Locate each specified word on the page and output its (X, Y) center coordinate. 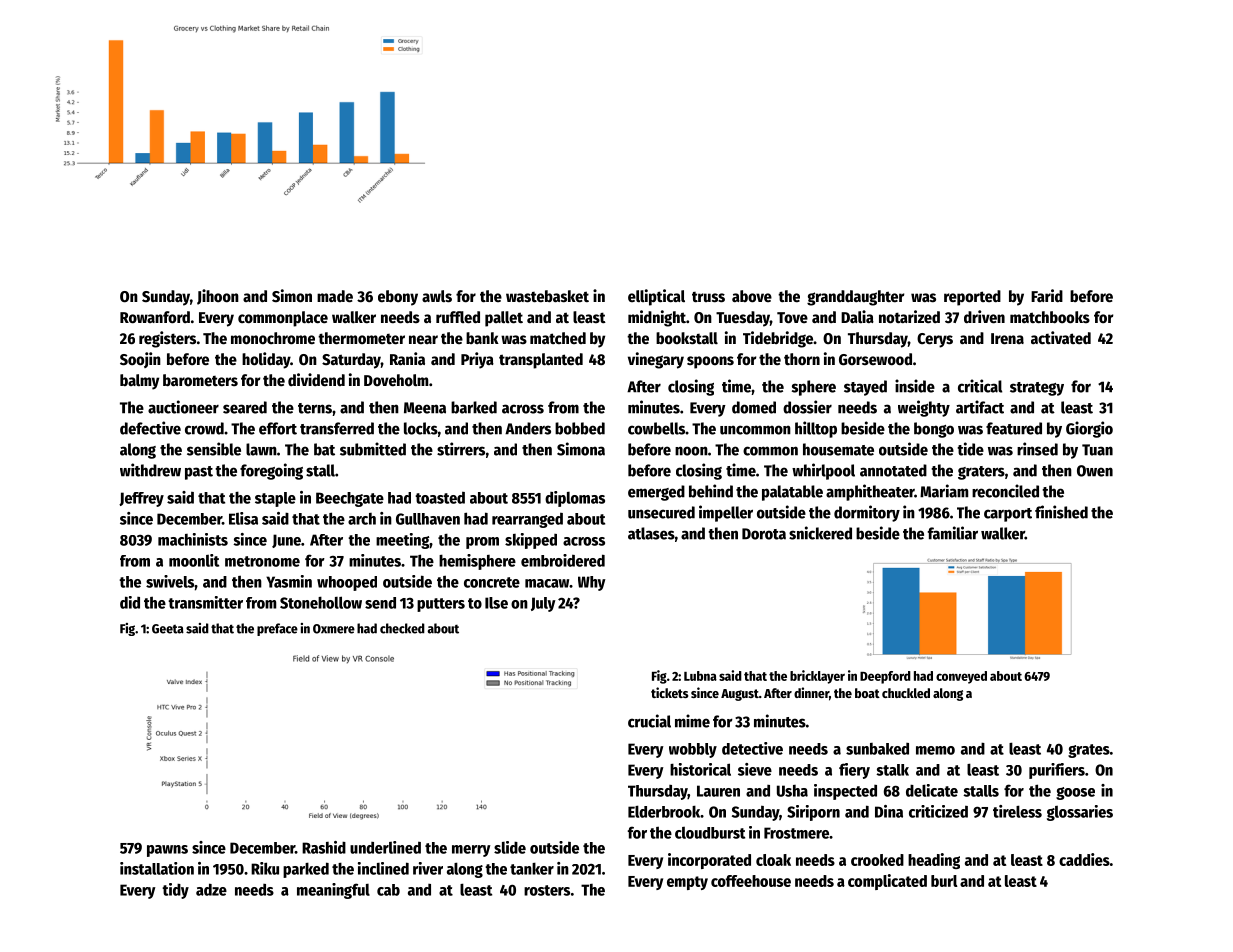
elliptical (656, 297)
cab (388, 890)
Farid (1047, 295)
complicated (887, 882)
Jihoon (218, 297)
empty (687, 883)
